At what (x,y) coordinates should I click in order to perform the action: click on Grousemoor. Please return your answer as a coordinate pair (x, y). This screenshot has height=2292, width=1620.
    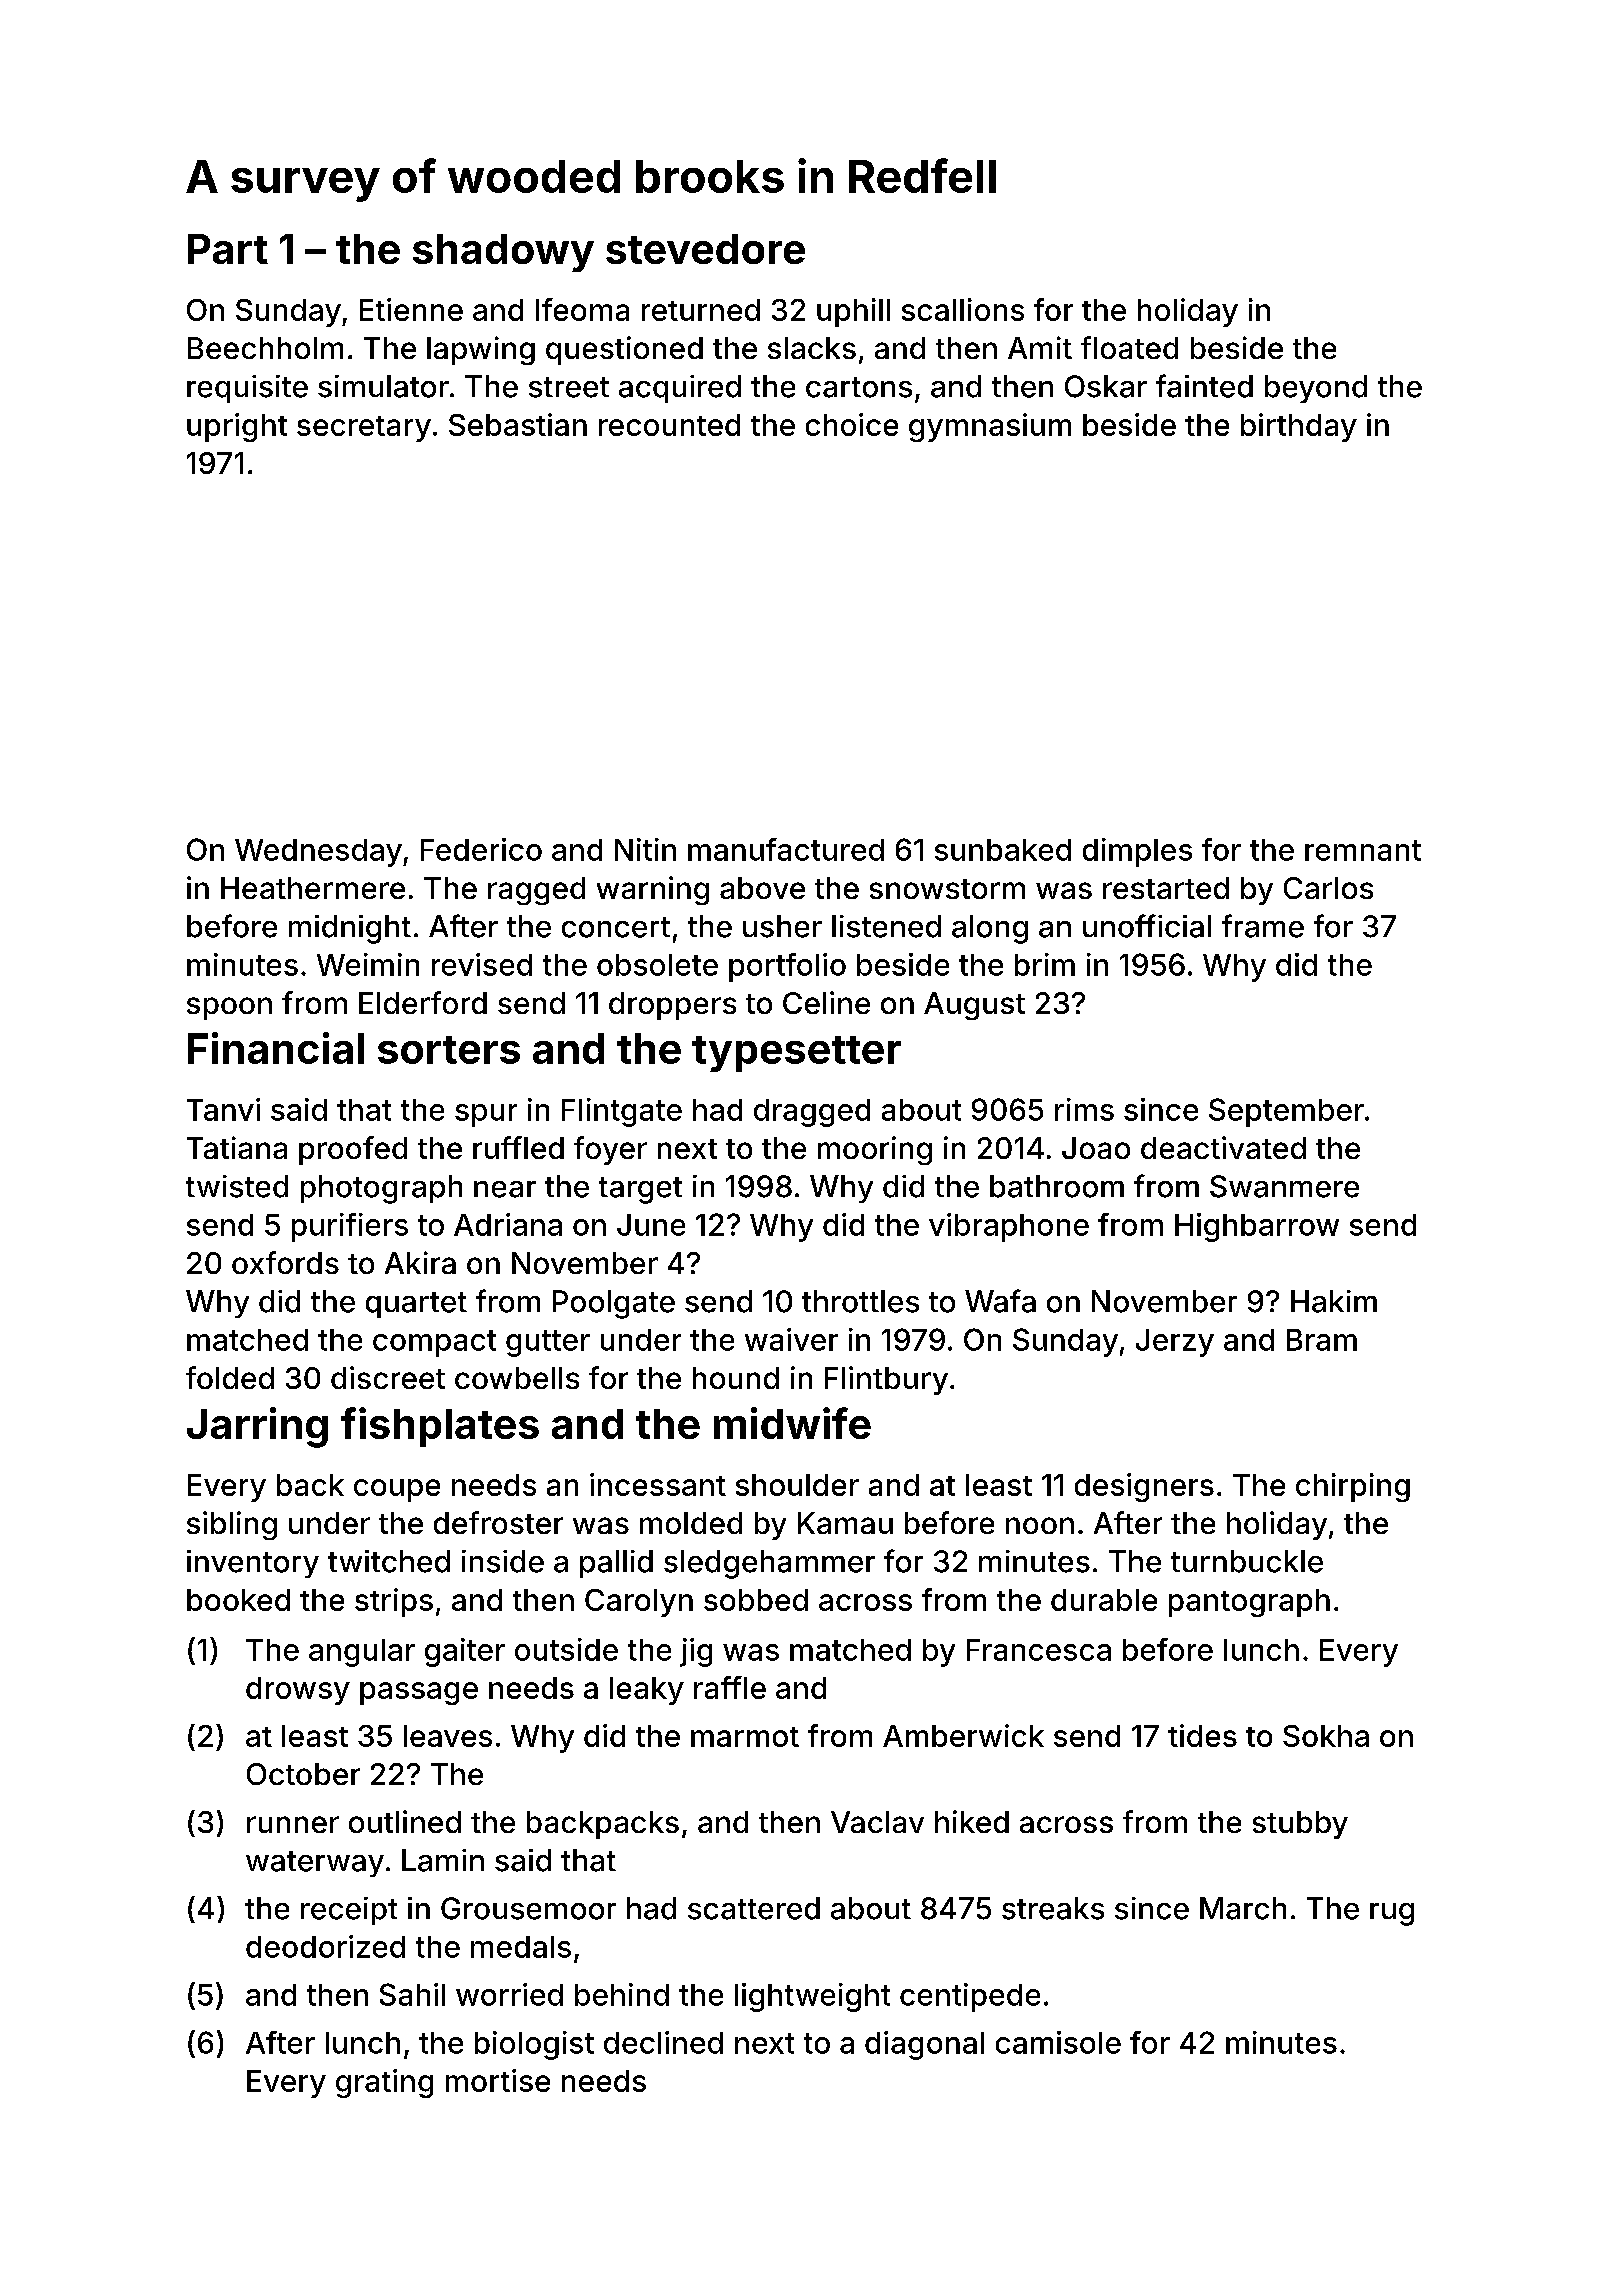
    Looking at the image, I should click on (528, 1908).
